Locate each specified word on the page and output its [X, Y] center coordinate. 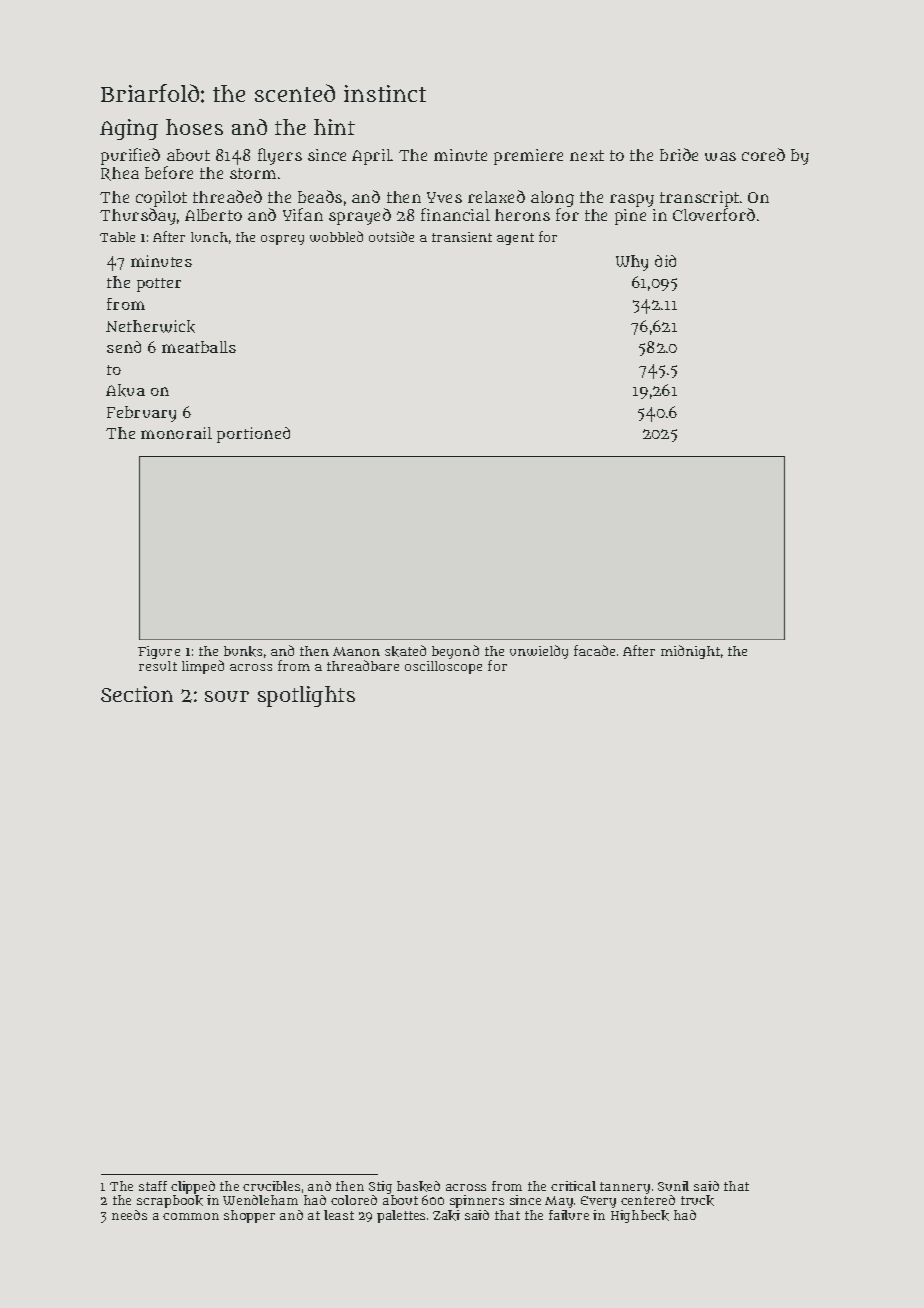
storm [253, 173]
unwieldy [539, 652]
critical [573, 1186]
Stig [380, 1187]
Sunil [673, 1186]
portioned [253, 435]
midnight [690, 652]
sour [227, 696]
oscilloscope [443, 667]
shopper [249, 1216]
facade [594, 650]
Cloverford [714, 214]
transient [462, 237]
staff [153, 1186]
